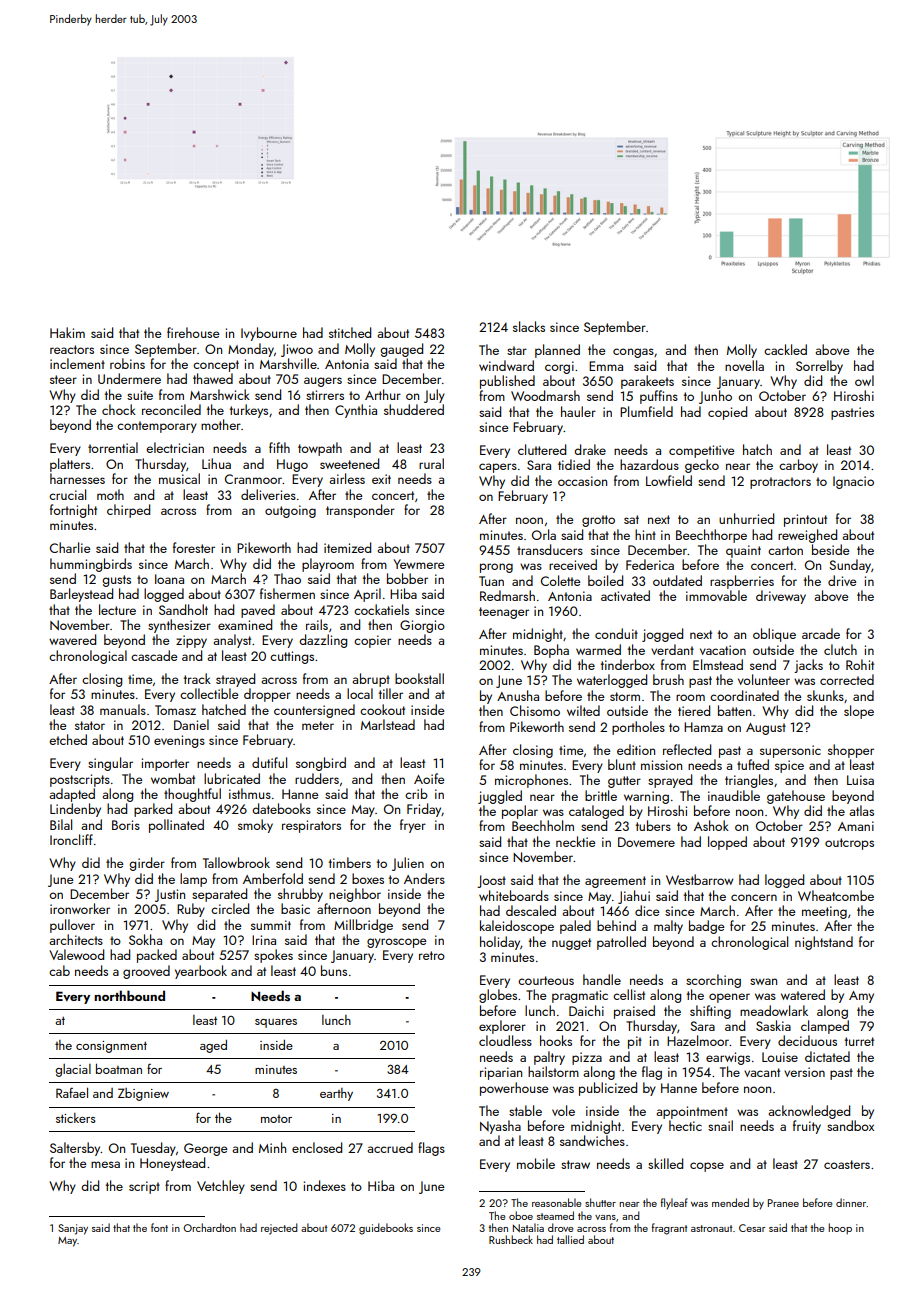  I want to click on tallied, so click(570, 1239).
